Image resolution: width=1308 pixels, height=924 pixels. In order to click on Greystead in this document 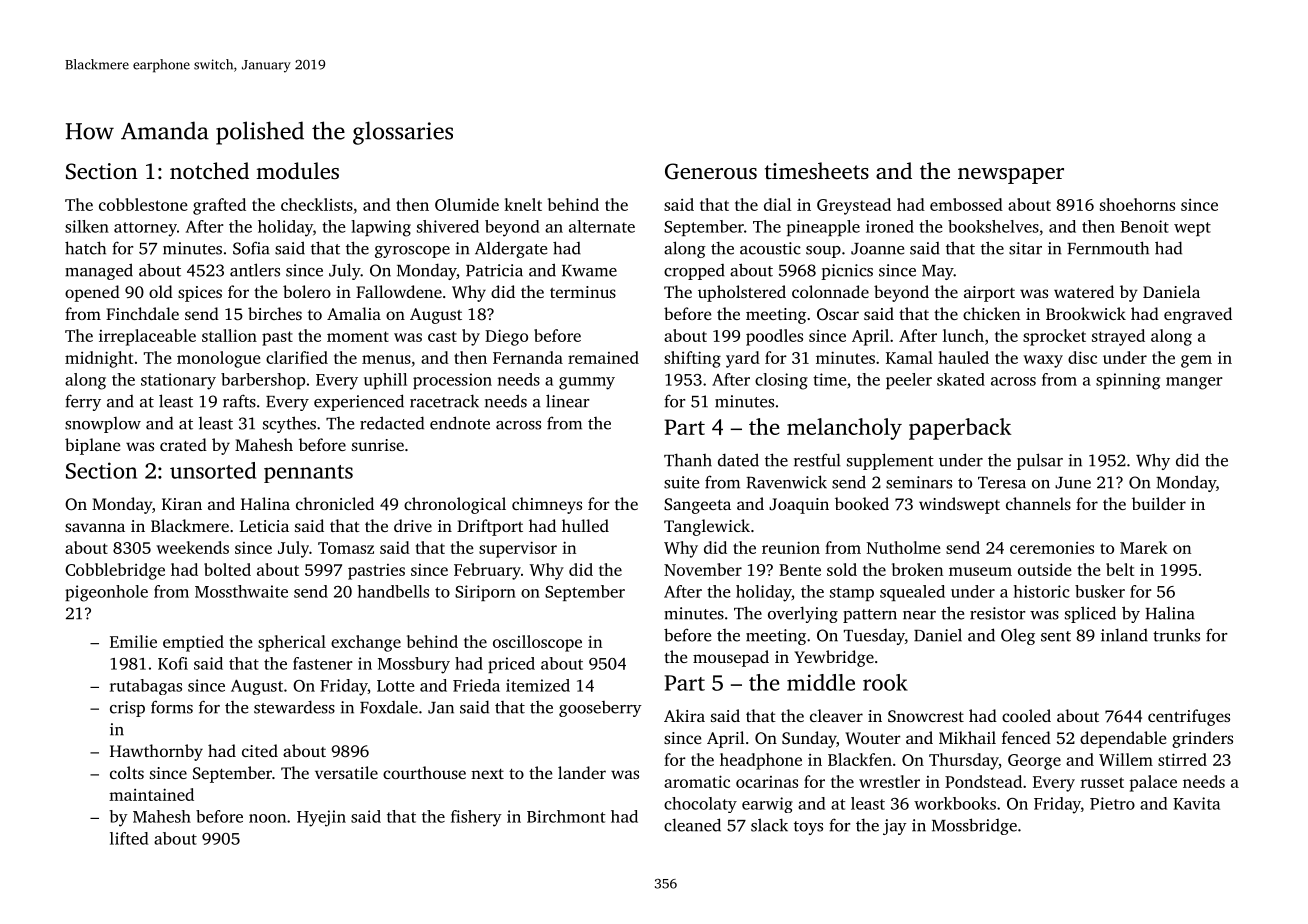, I will do `click(854, 206)`.
